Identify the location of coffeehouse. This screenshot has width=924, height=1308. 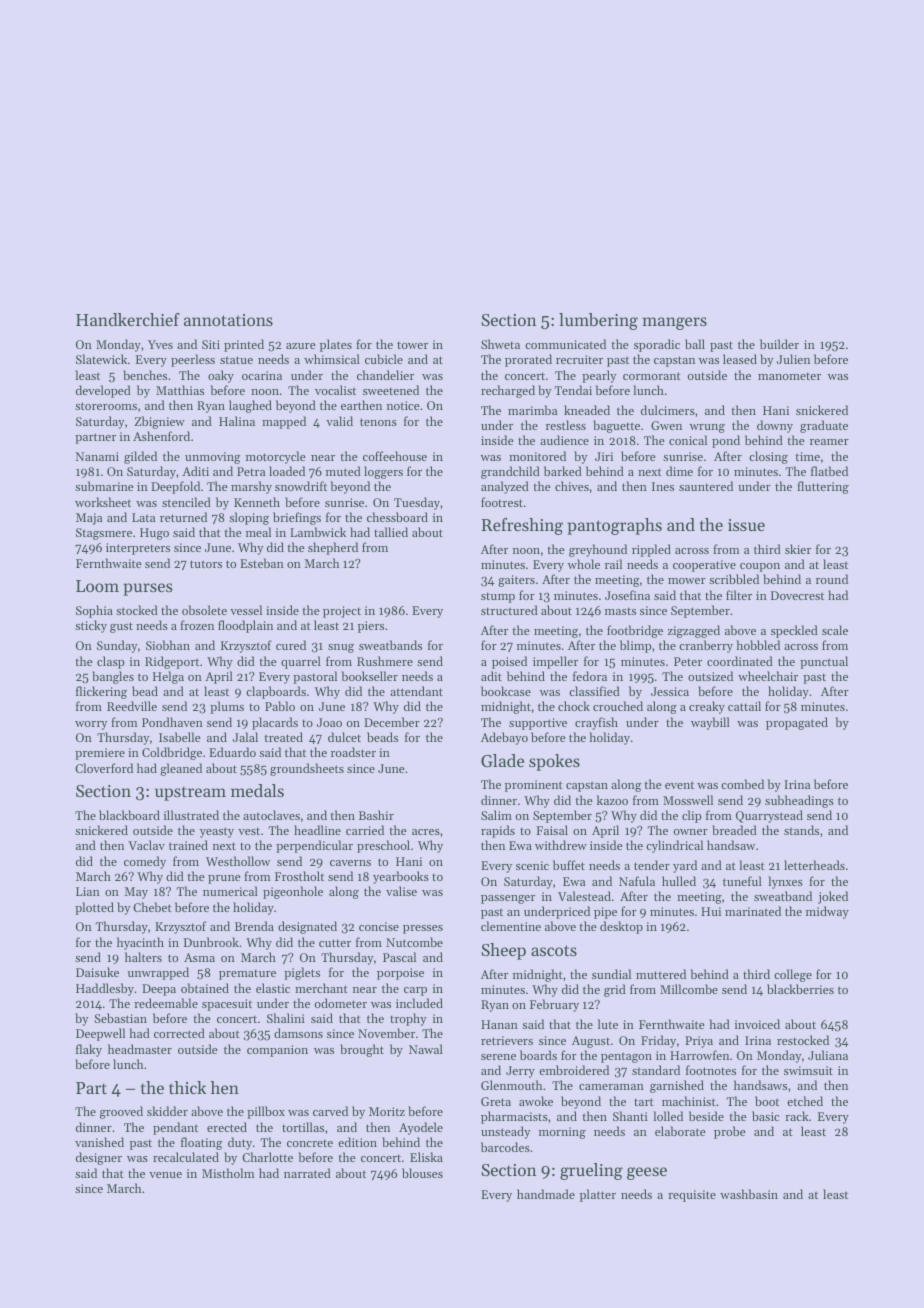
(395, 456).
